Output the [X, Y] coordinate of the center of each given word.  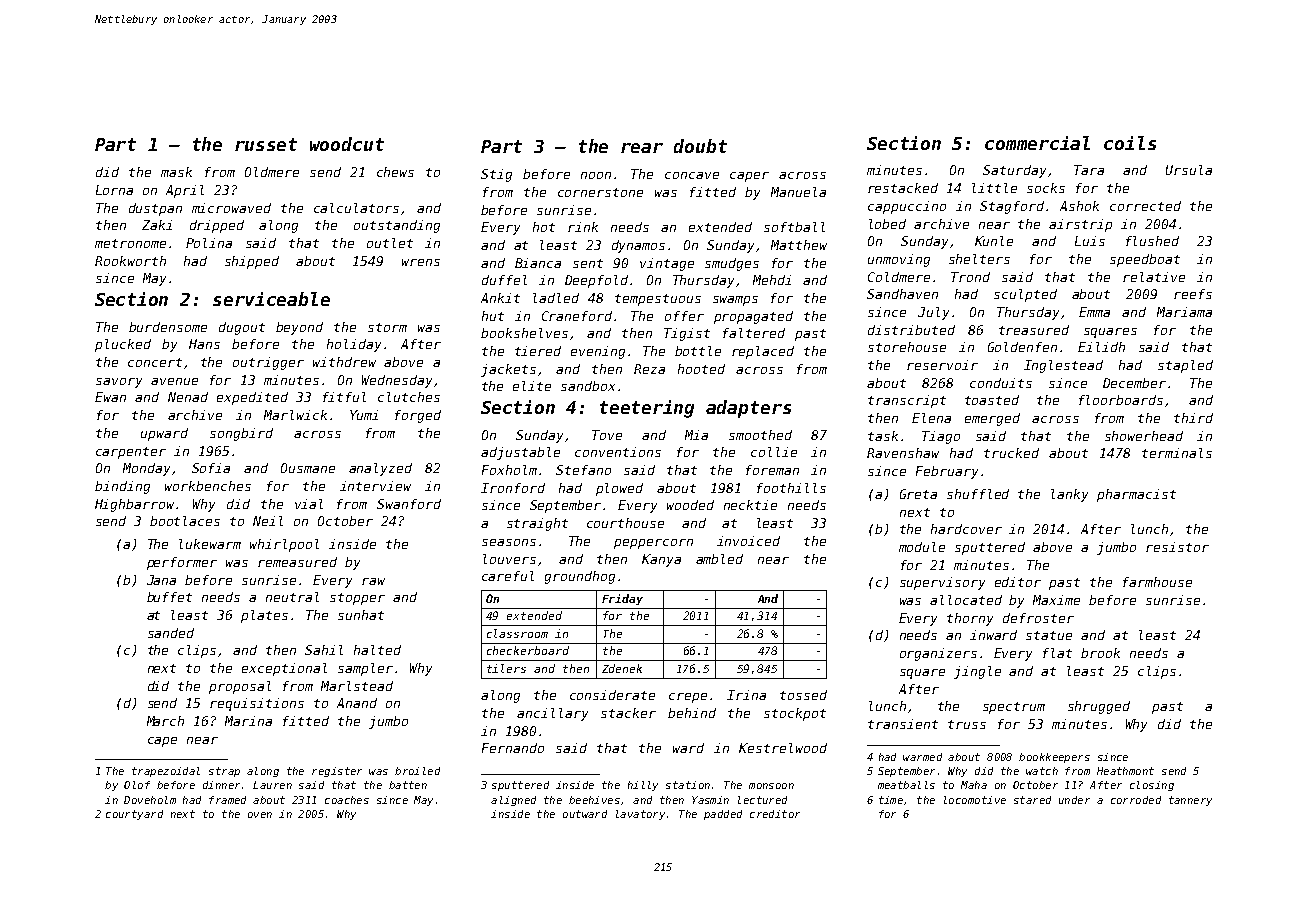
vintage [667, 264]
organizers [938, 654]
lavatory [640, 815]
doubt [700, 146]
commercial [1037, 143]
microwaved [231, 208]
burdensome [168, 327]
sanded [171, 633]
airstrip [1080, 225]
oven [260, 815]
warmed [922, 757]
